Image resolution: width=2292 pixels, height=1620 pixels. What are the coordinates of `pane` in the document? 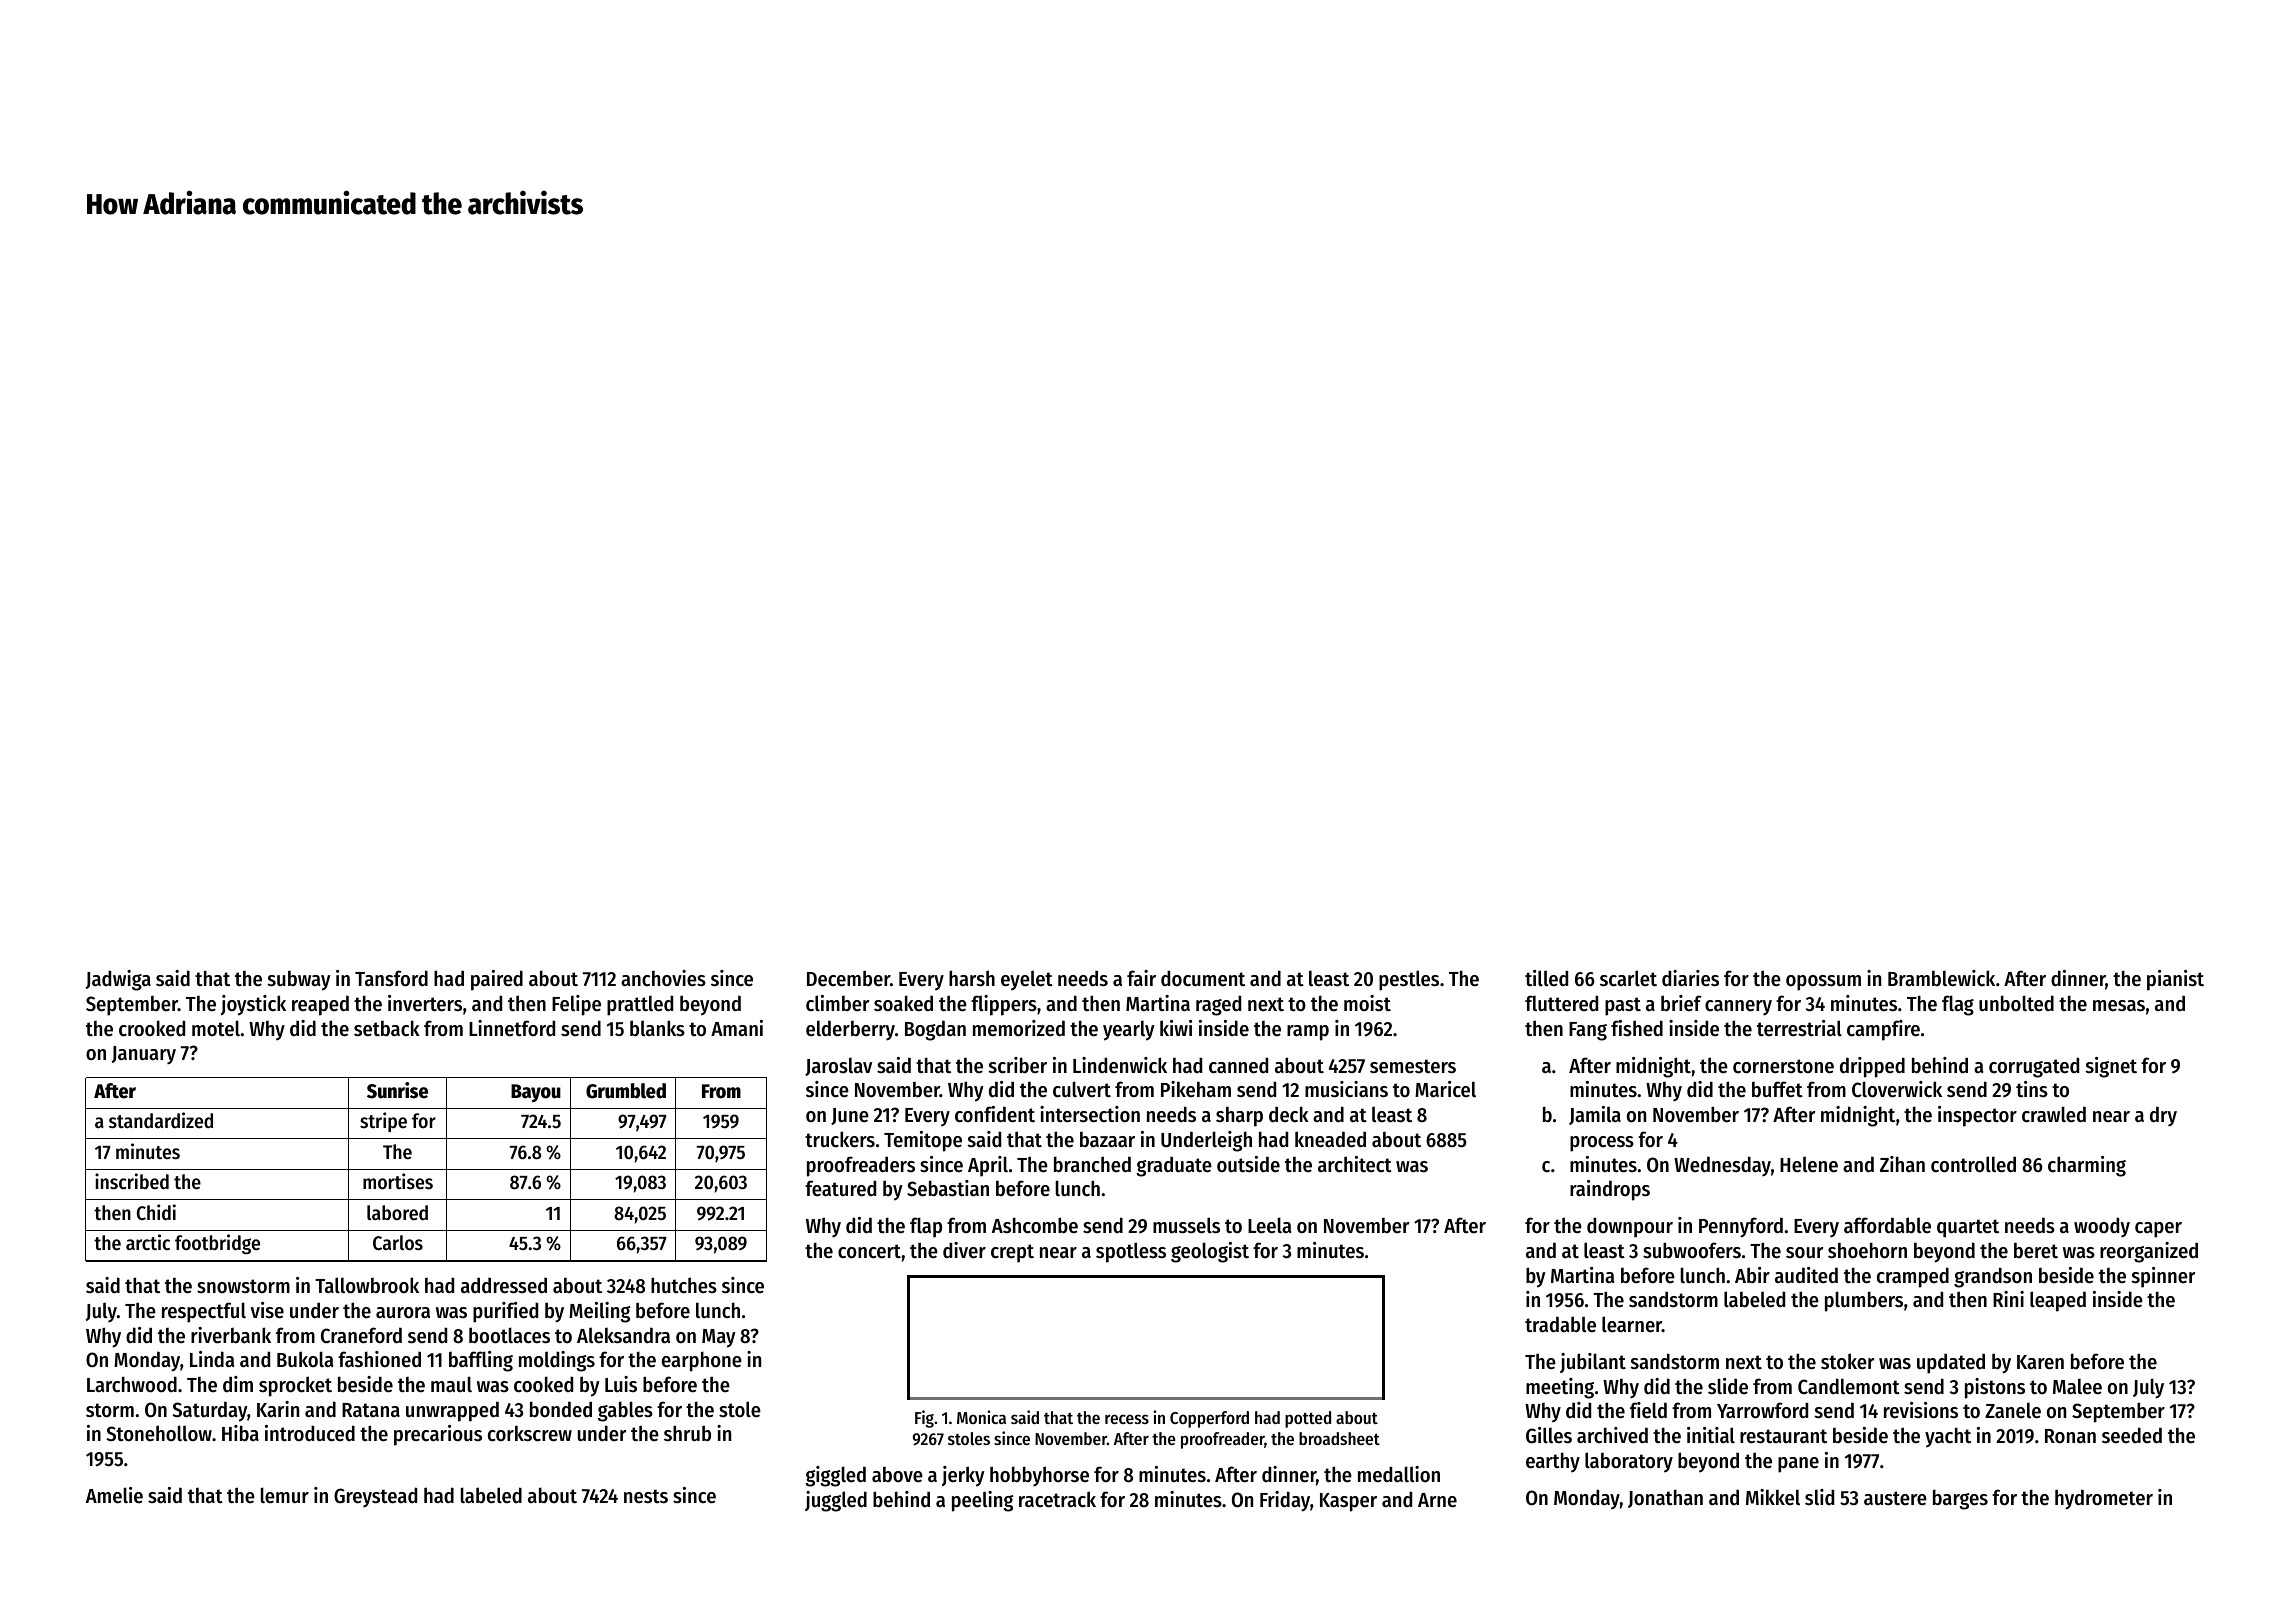 It's located at (1798, 1465).
